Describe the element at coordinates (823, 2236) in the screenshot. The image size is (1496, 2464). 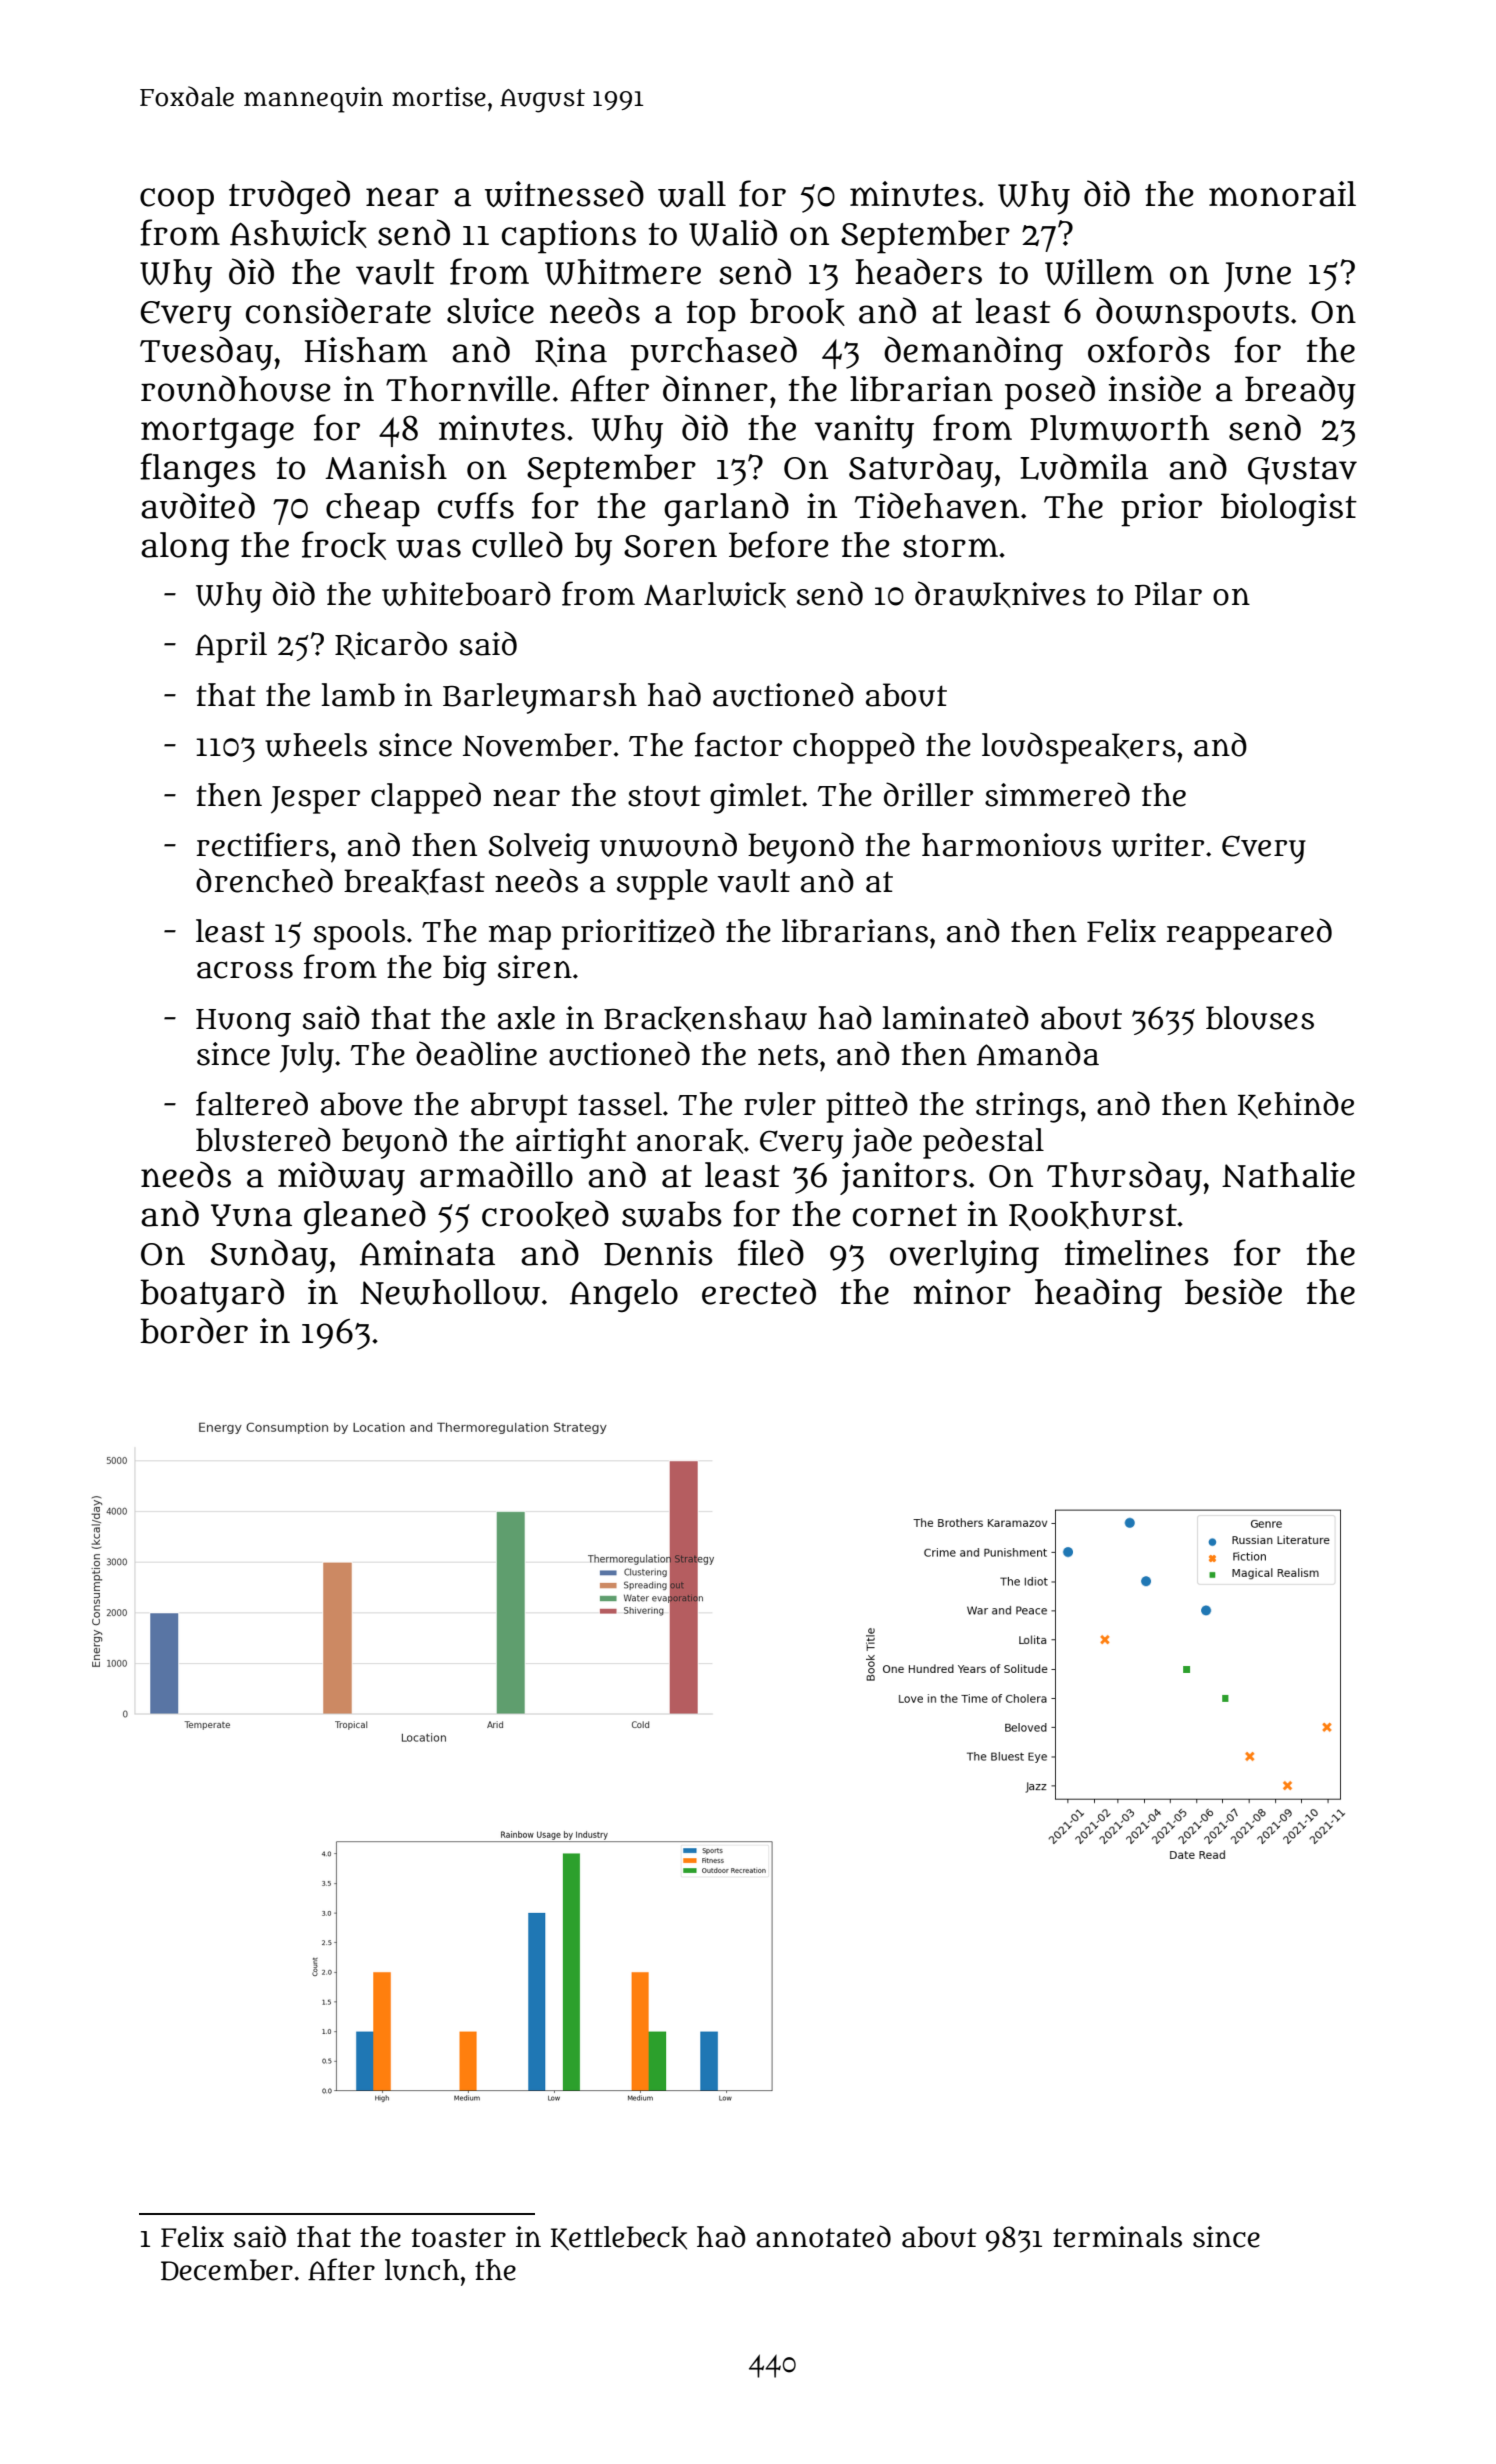
I see `annotated` at that location.
